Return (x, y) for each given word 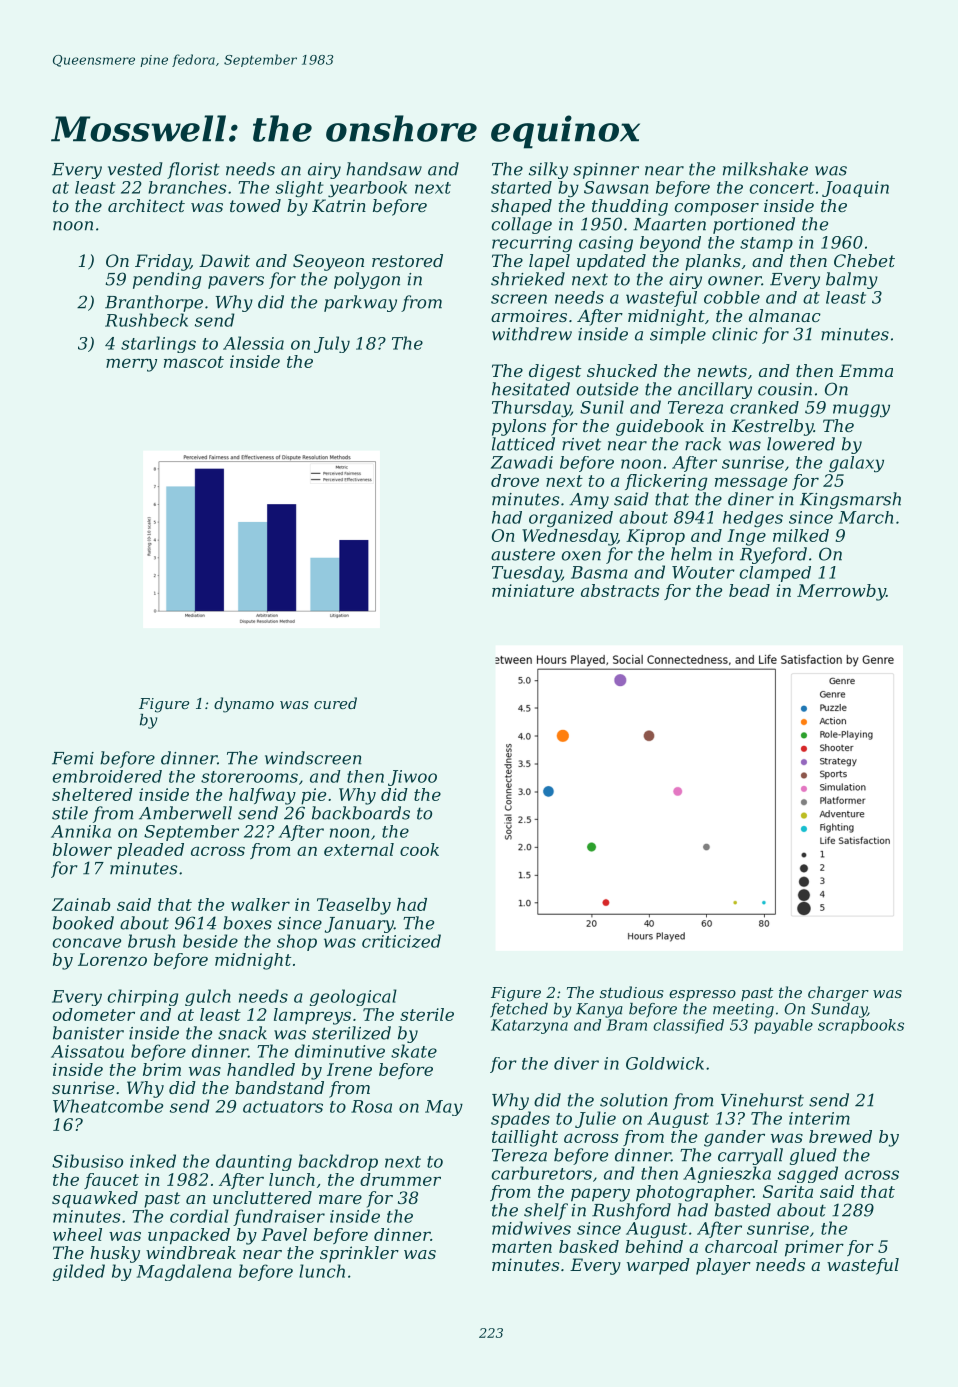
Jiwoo (412, 778)
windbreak (191, 1252)
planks (713, 262)
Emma (866, 370)
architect (146, 205)
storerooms (249, 777)
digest (555, 372)
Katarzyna (529, 1026)
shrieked (528, 279)
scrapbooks (861, 1026)
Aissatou (87, 1051)
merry (131, 365)
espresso (702, 995)
